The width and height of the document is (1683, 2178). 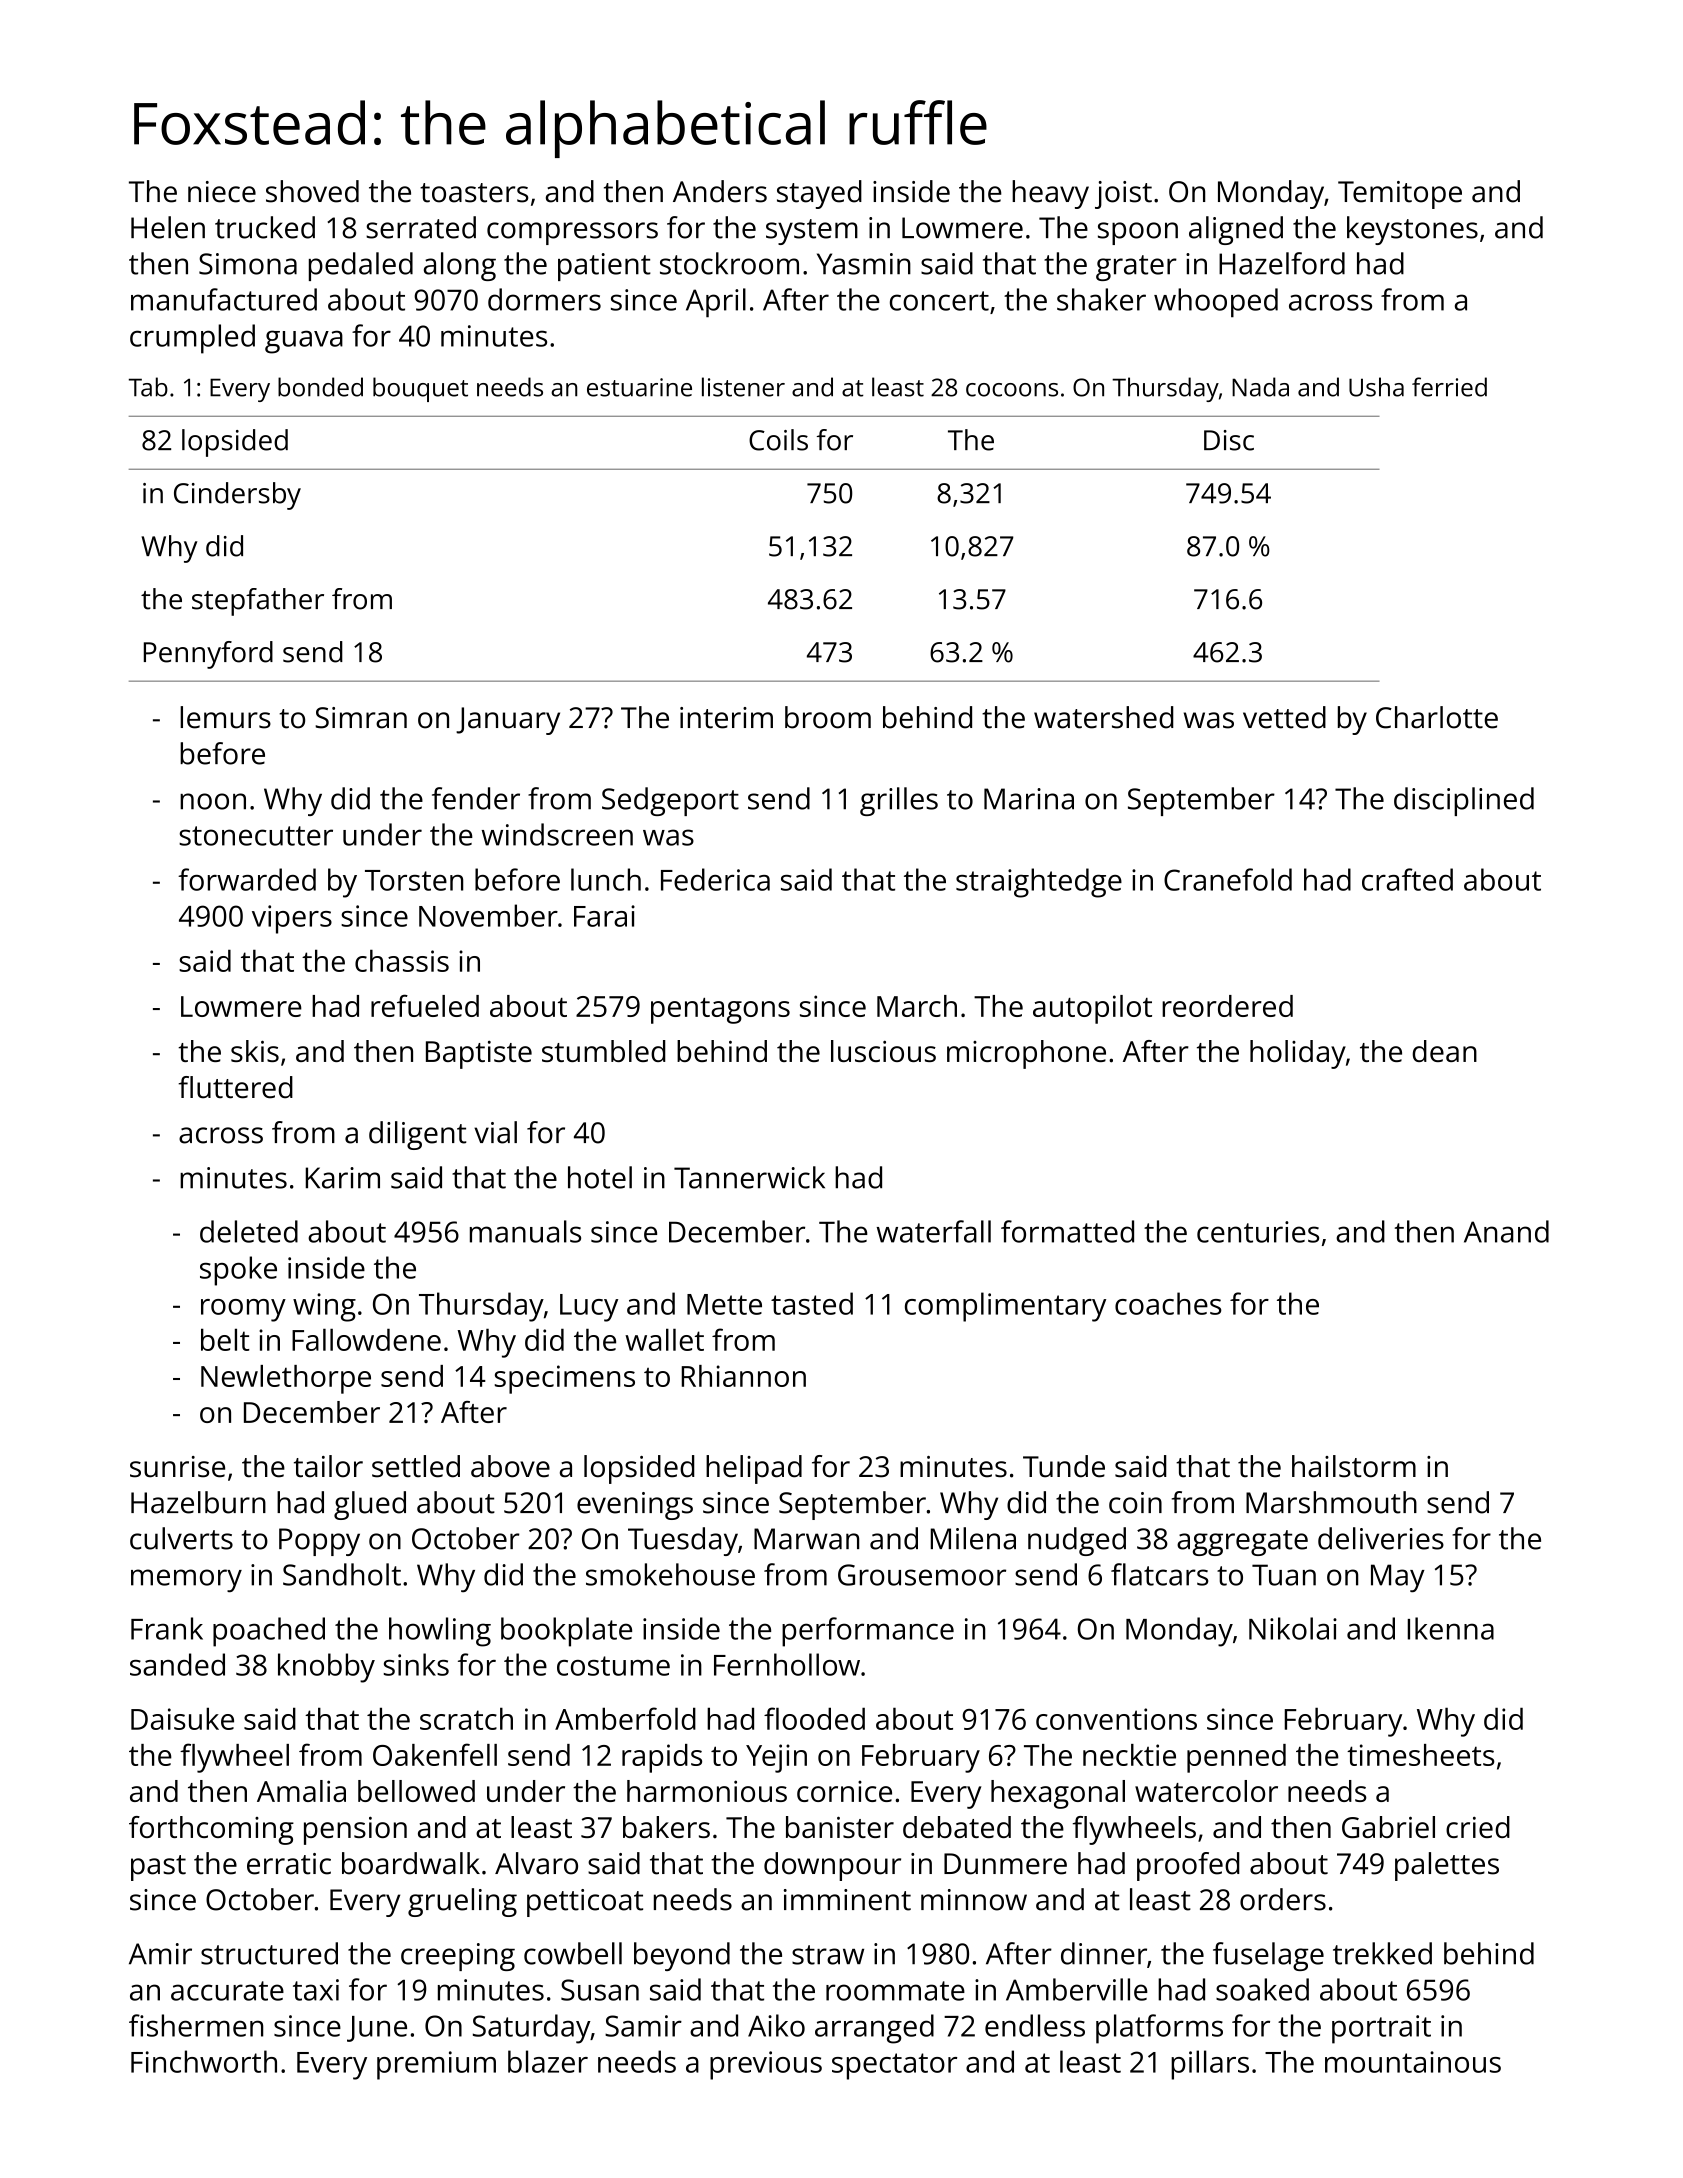 I want to click on watershed, so click(x=1103, y=717).
